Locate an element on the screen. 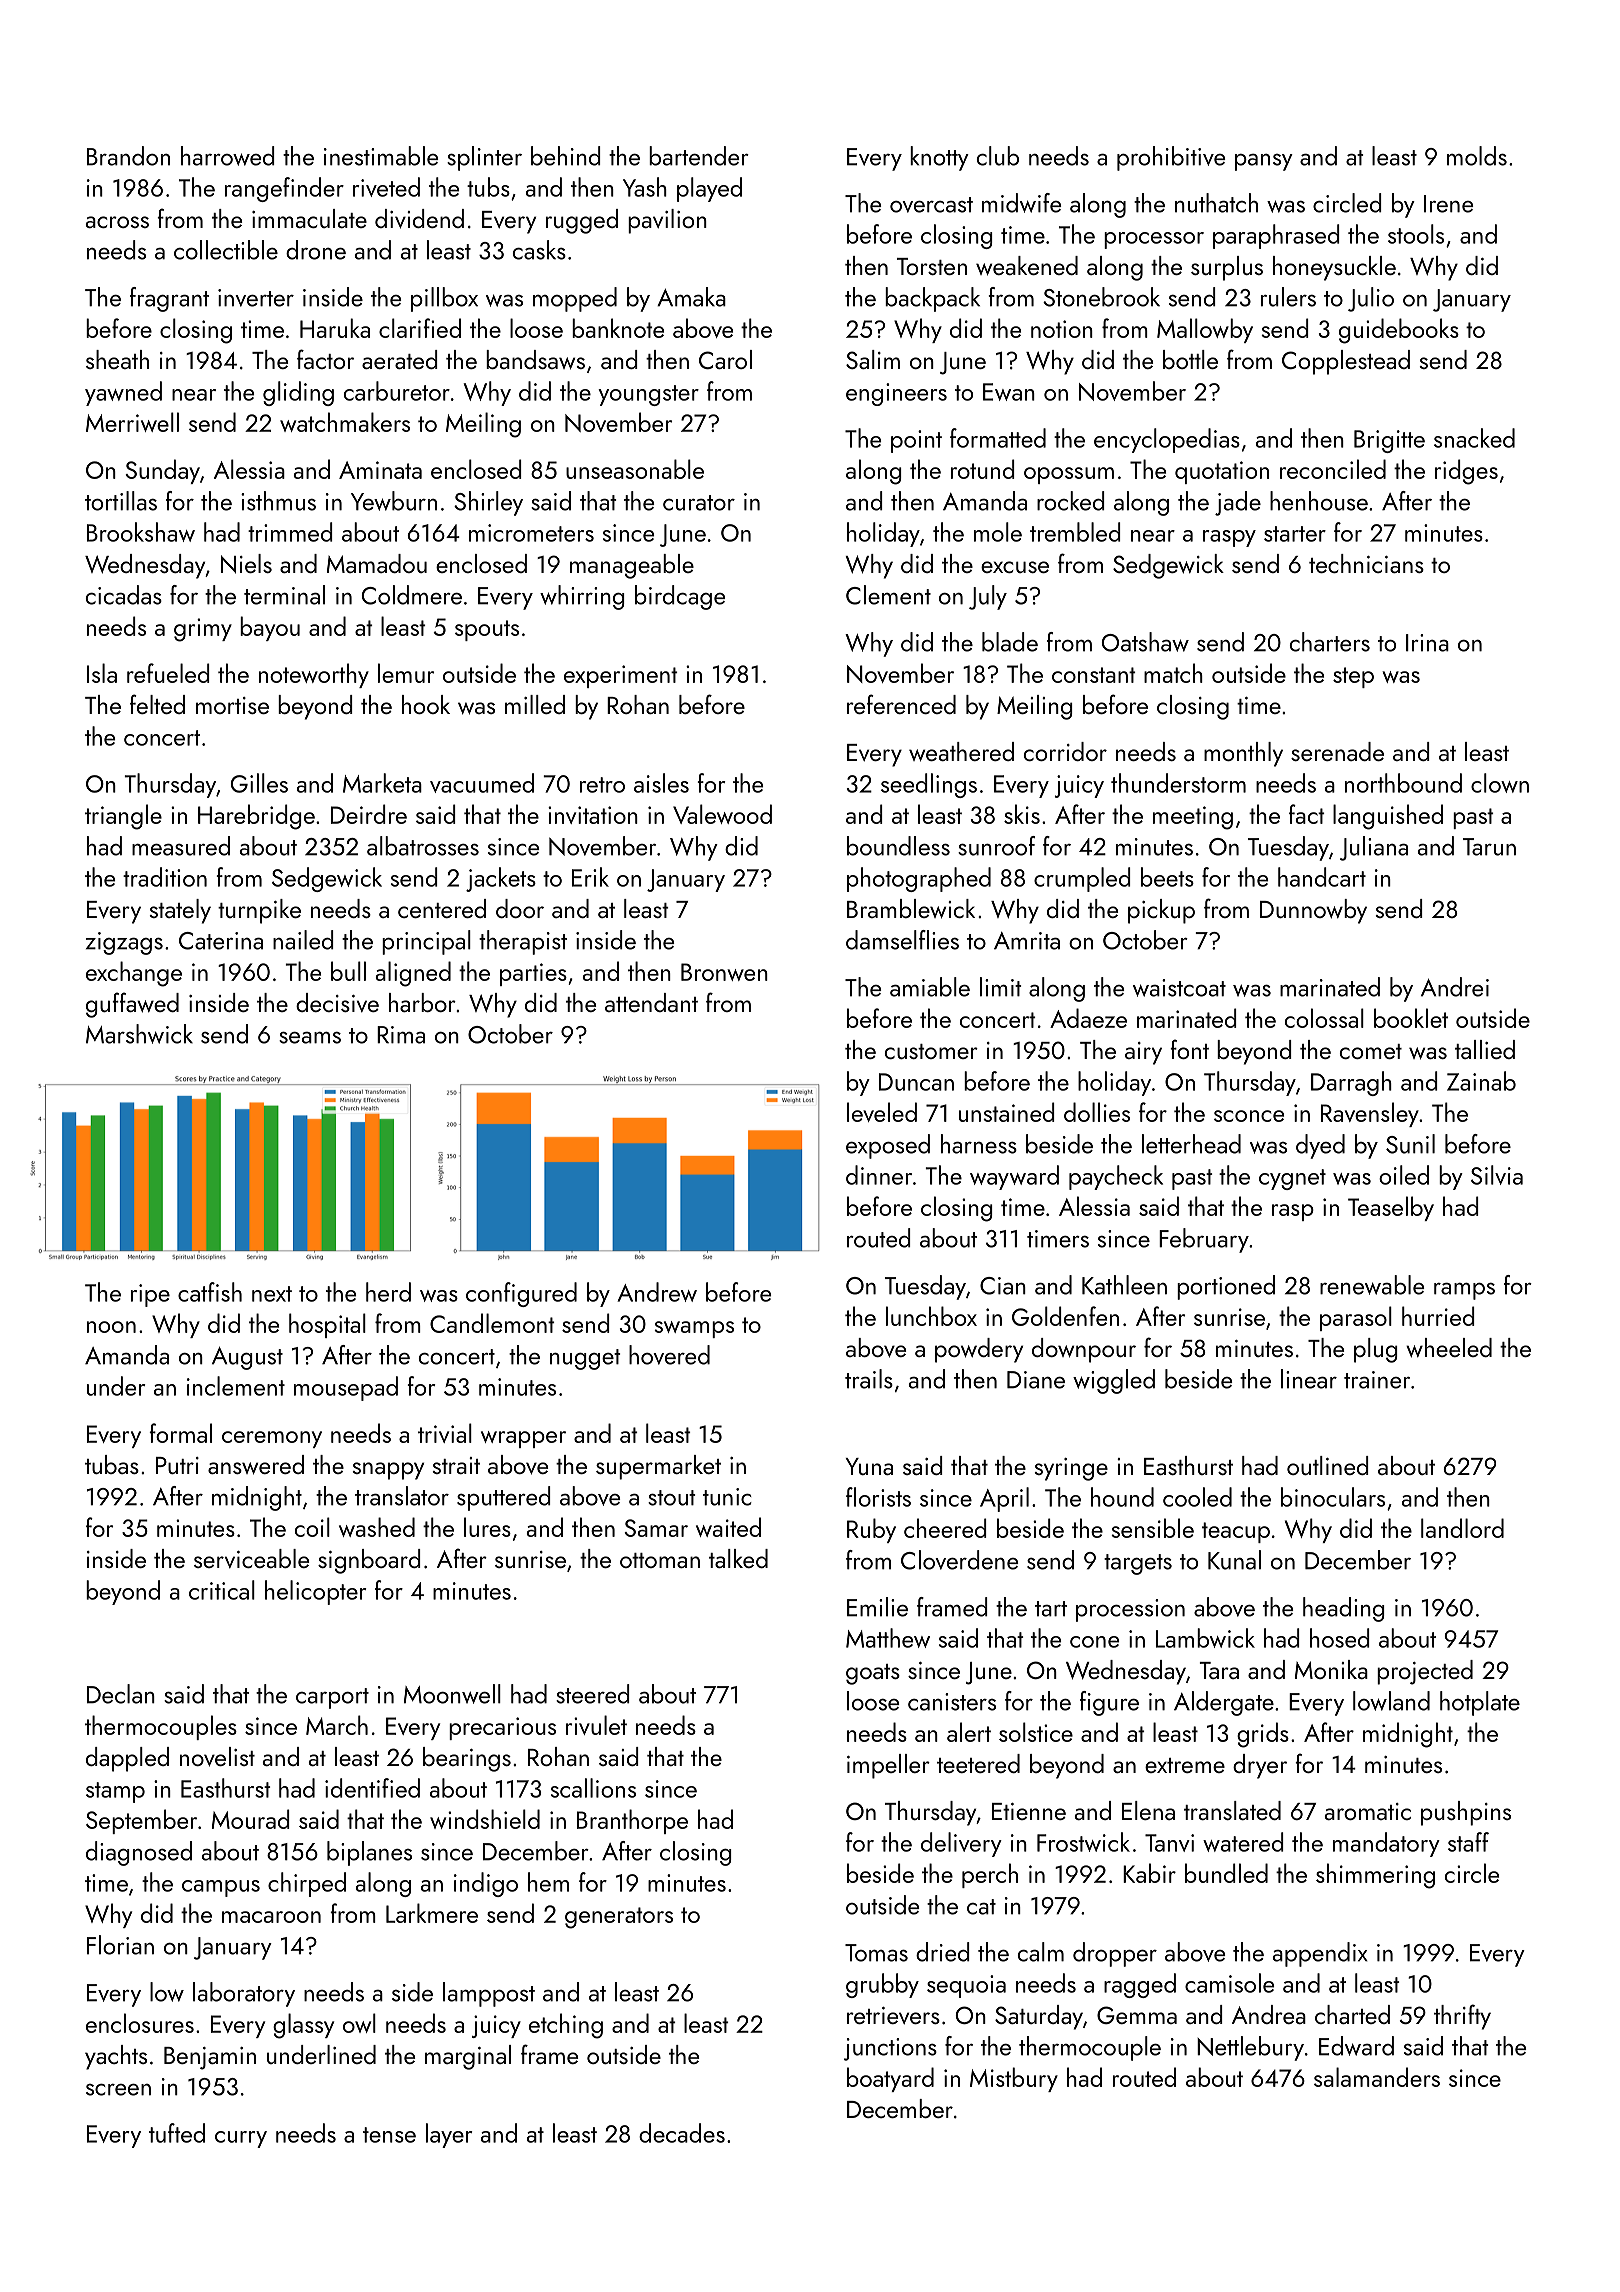 The width and height of the screenshot is (1620, 2292). identified is located at coordinates (372, 1788).
